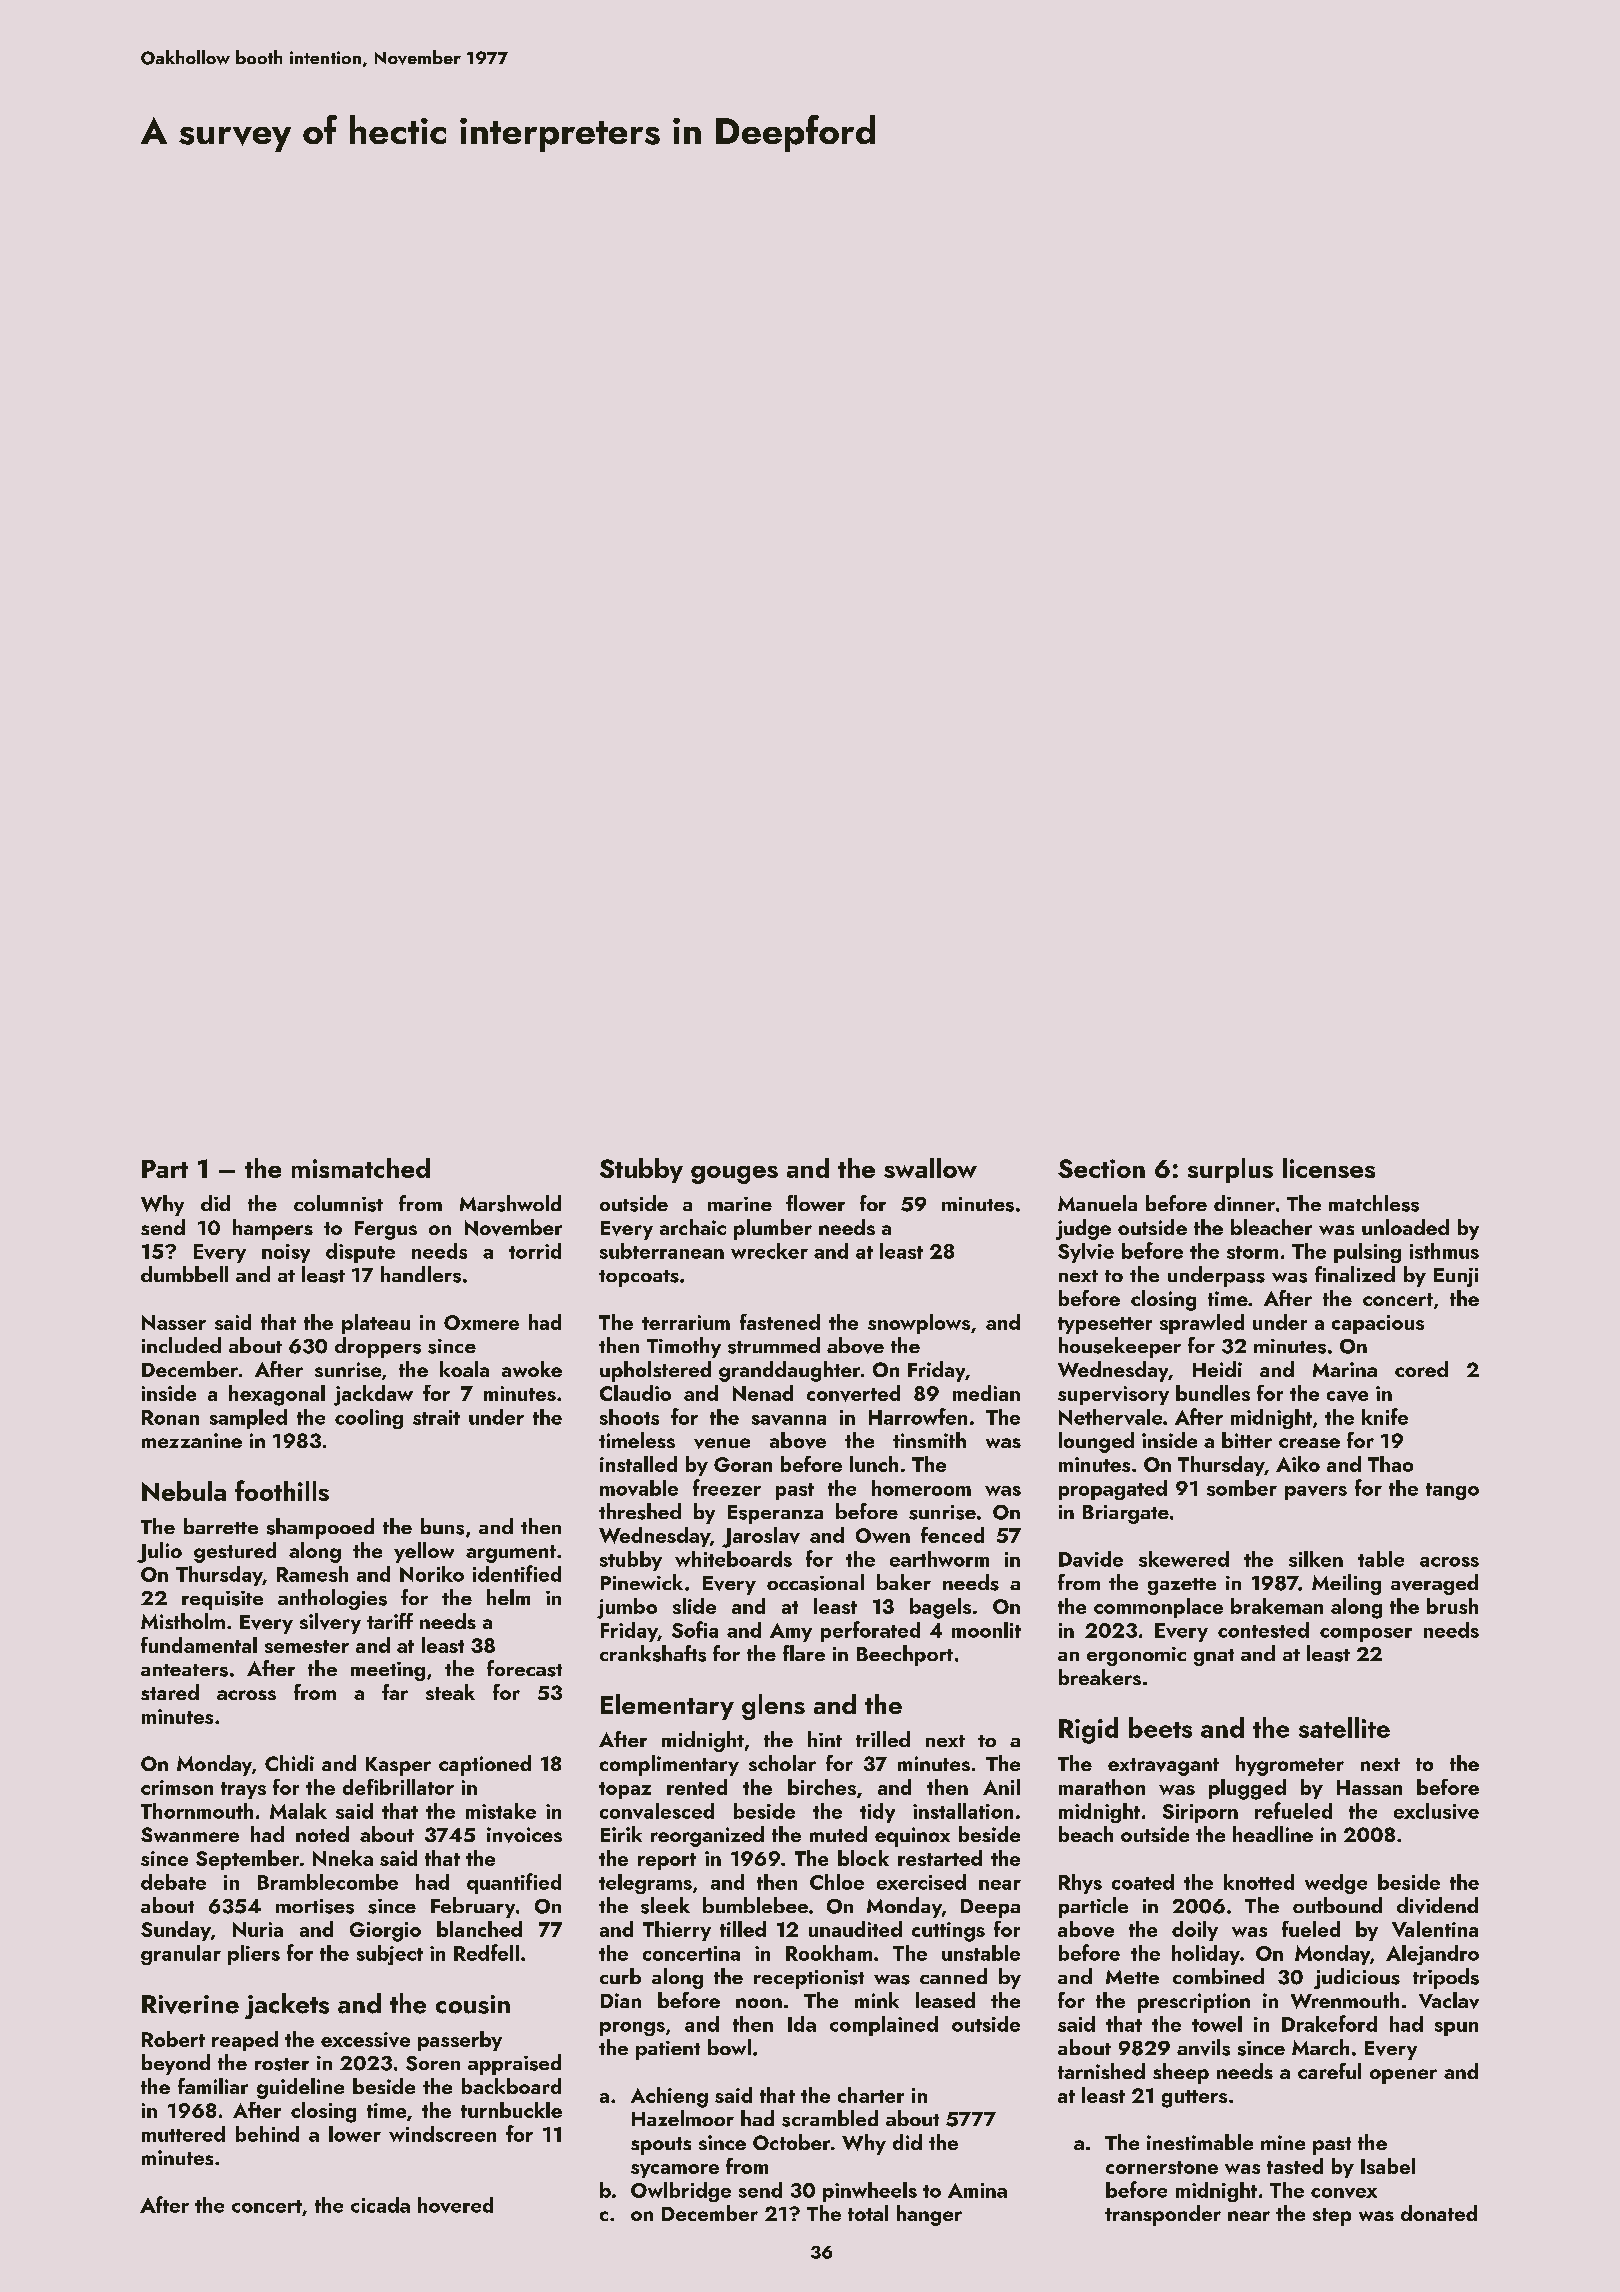  What do you see at coordinates (1439, 2213) in the page?
I see `donated` at bounding box center [1439, 2213].
